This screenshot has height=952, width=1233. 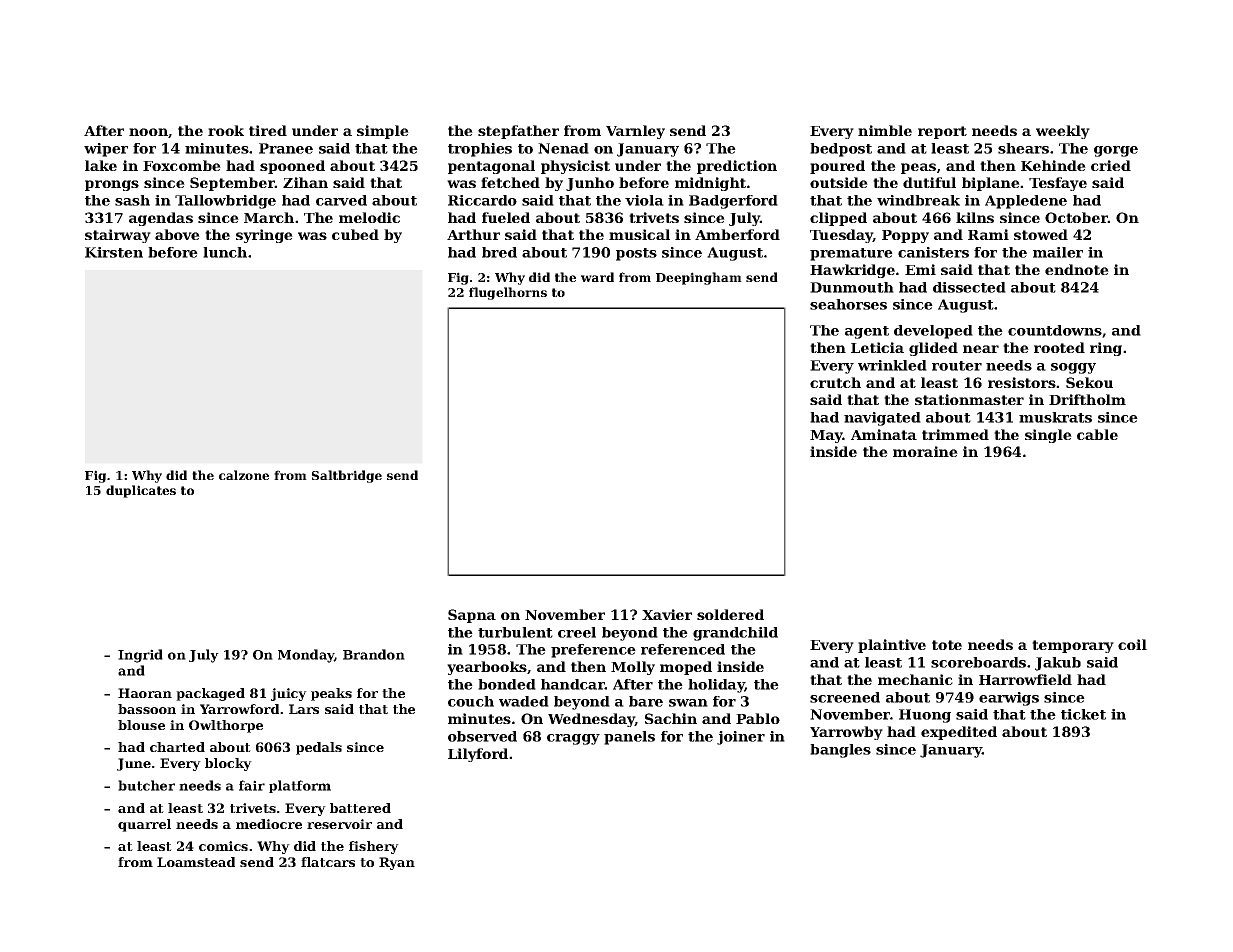 What do you see at coordinates (593, 651) in the screenshot?
I see `preference` at bounding box center [593, 651].
